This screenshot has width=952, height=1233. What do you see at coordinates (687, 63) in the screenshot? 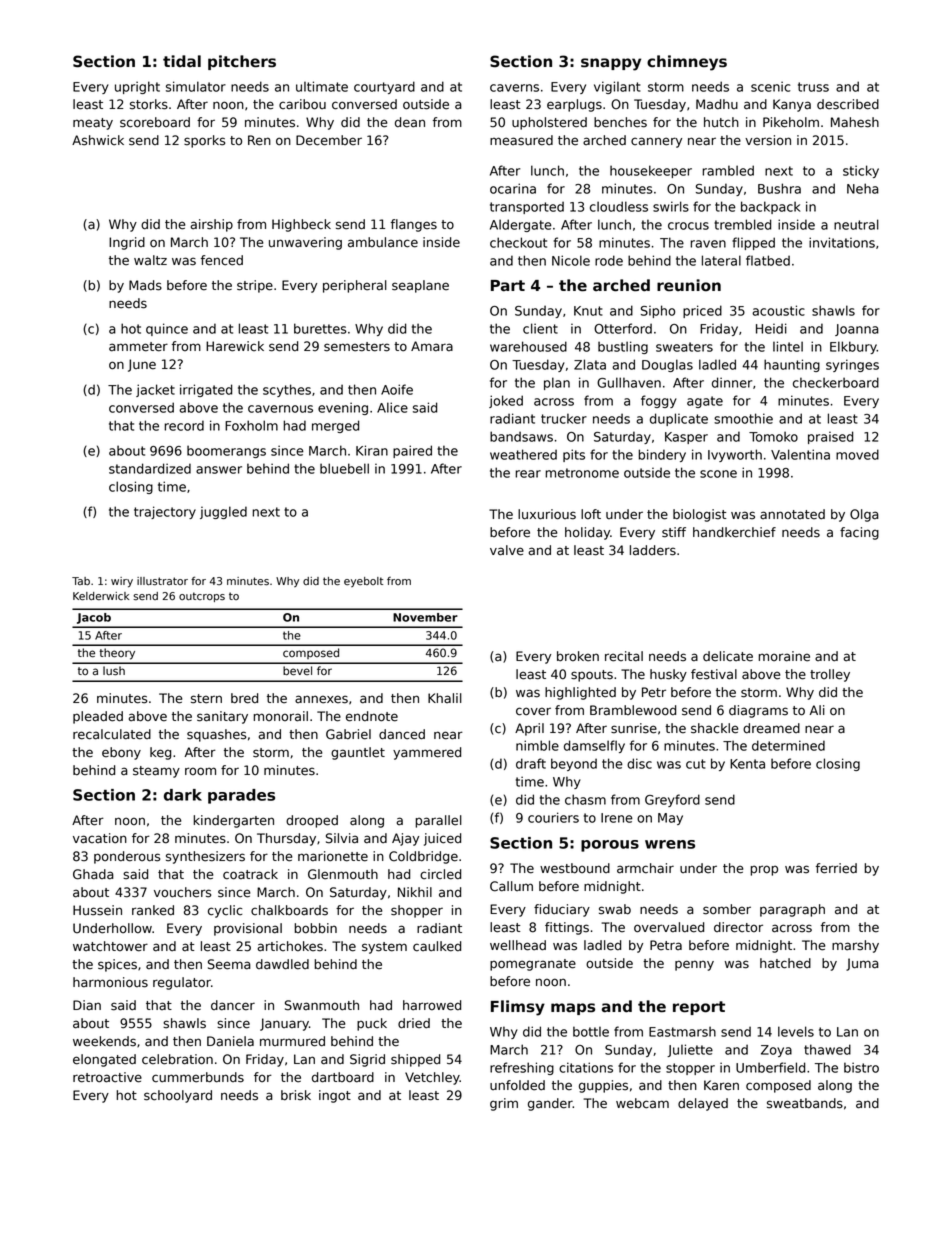
I see `chimneys` at bounding box center [687, 63].
